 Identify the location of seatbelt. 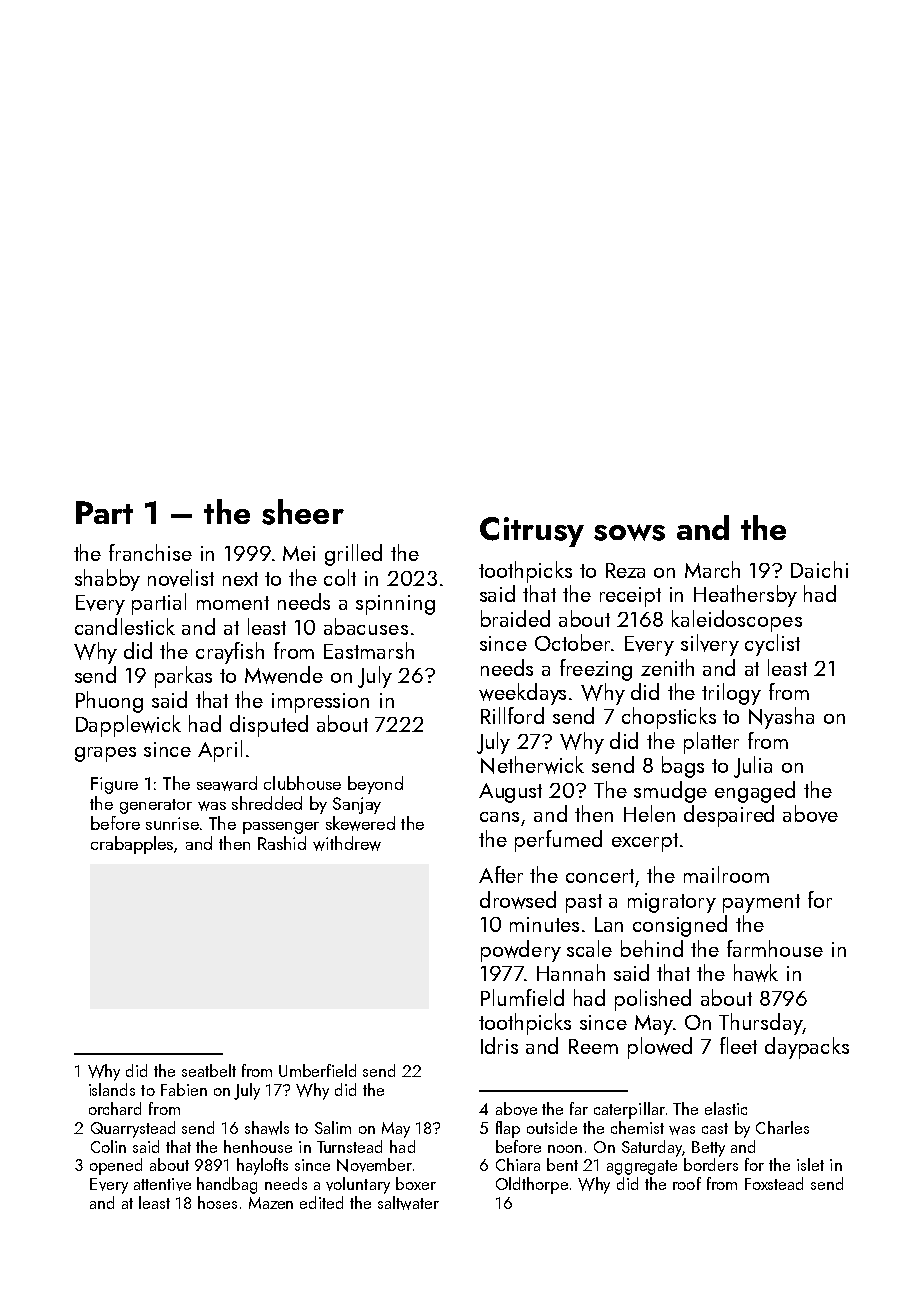
(209, 1070).
